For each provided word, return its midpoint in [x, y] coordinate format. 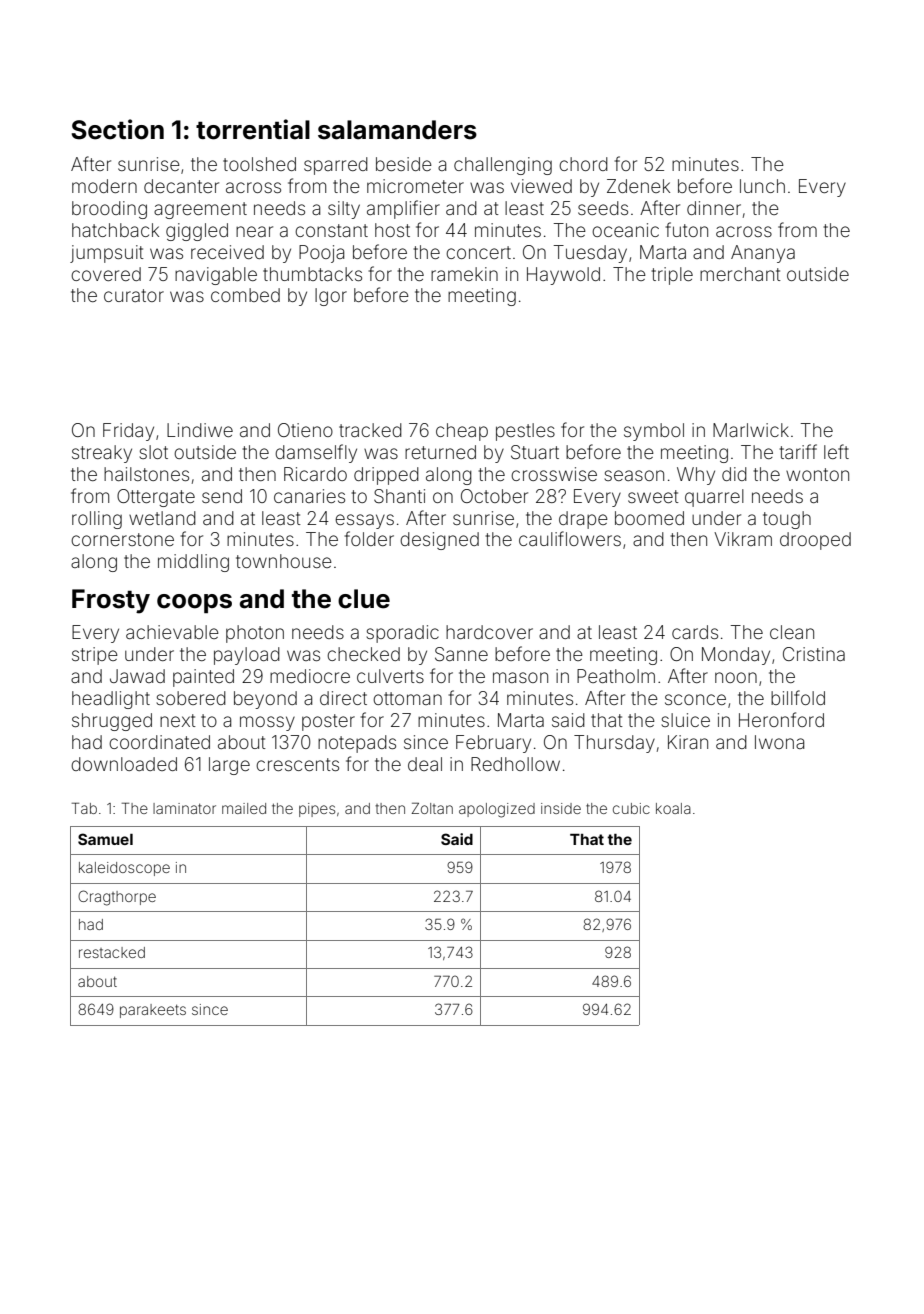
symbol [654, 432]
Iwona [779, 742]
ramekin [464, 274]
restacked [112, 952]
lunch [762, 186]
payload [247, 656]
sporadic [403, 634]
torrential [253, 129]
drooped [815, 541]
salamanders [397, 130]
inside [561, 808]
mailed [244, 808]
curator [134, 295]
